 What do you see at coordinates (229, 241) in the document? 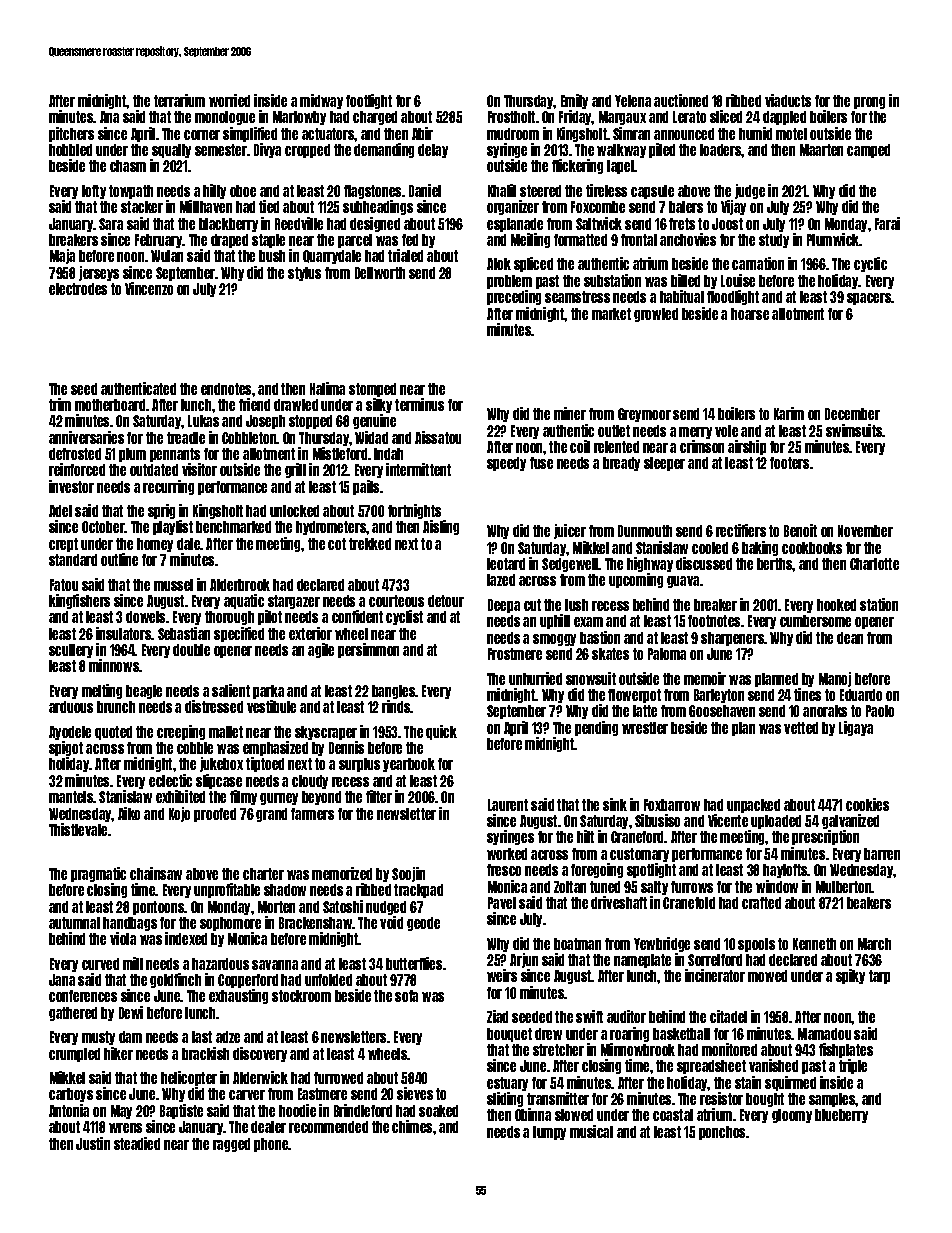
I see `draped` at bounding box center [229, 241].
